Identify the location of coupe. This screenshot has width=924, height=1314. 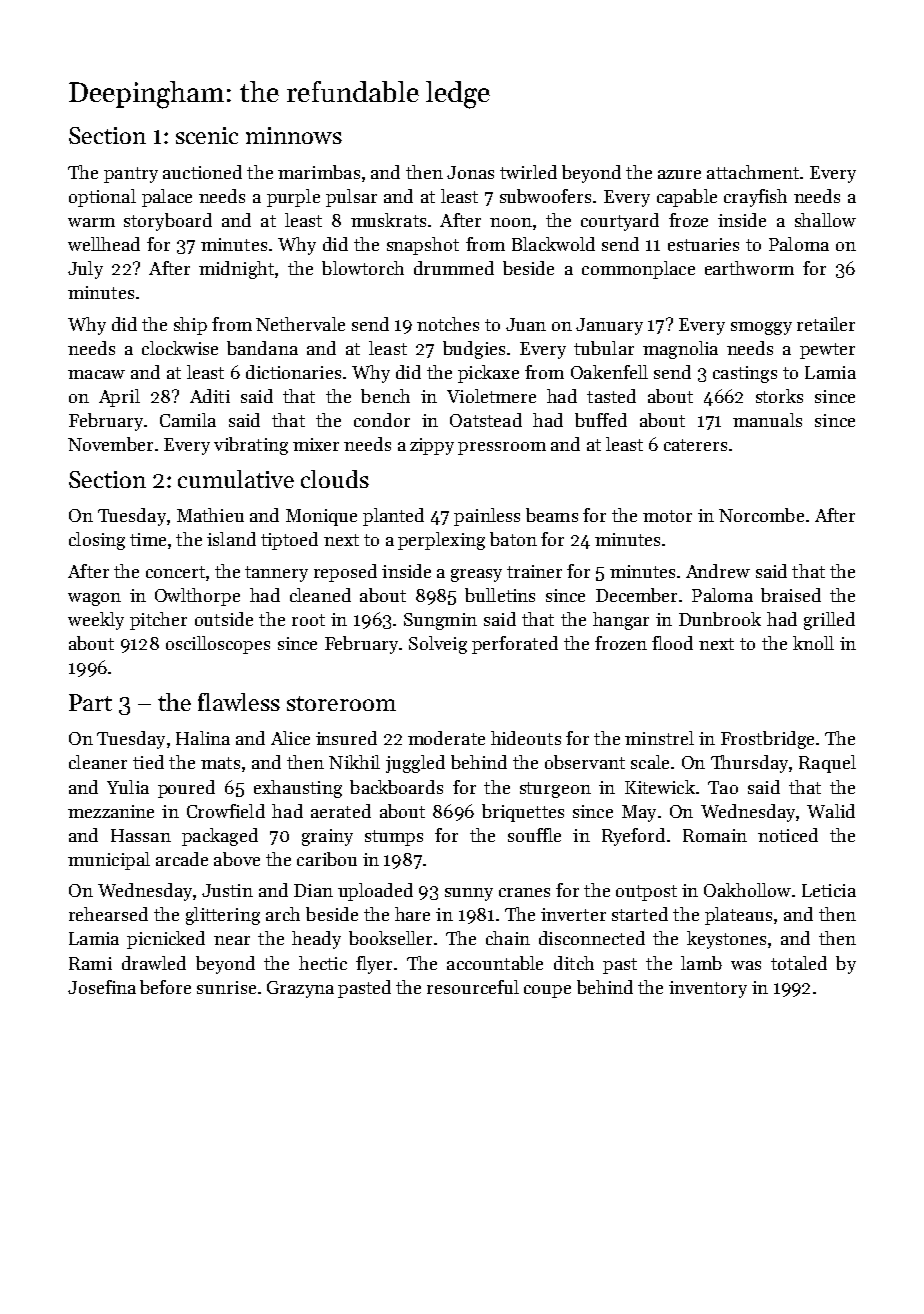
(547, 991).
